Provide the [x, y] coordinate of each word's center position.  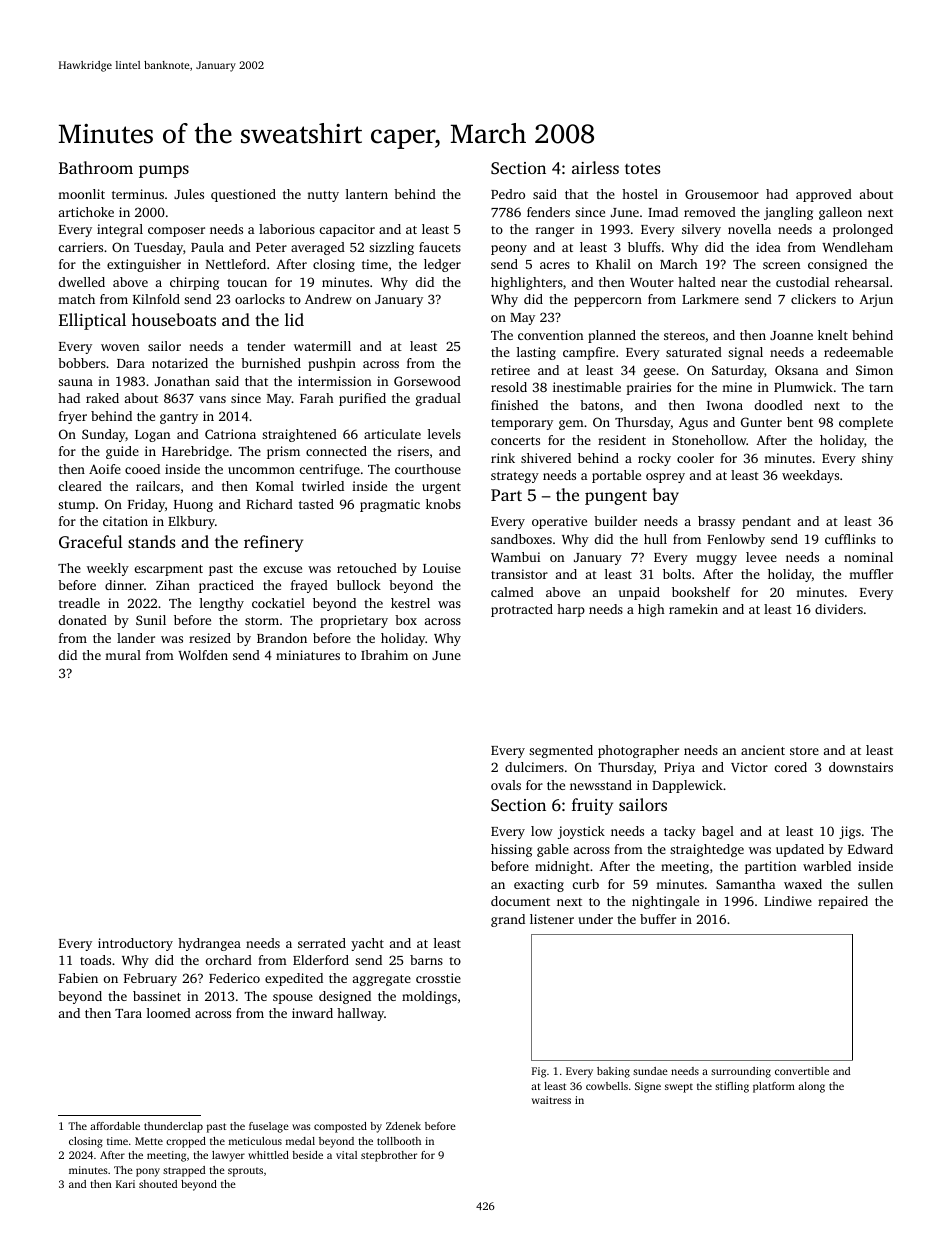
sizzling [391, 248]
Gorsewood [427, 381]
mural [123, 655]
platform [774, 1087]
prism [283, 452]
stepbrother [389, 1156]
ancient [763, 750]
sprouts [245, 1172]
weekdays [810, 476]
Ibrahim [384, 655]
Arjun [876, 300]
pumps [164, 171]
